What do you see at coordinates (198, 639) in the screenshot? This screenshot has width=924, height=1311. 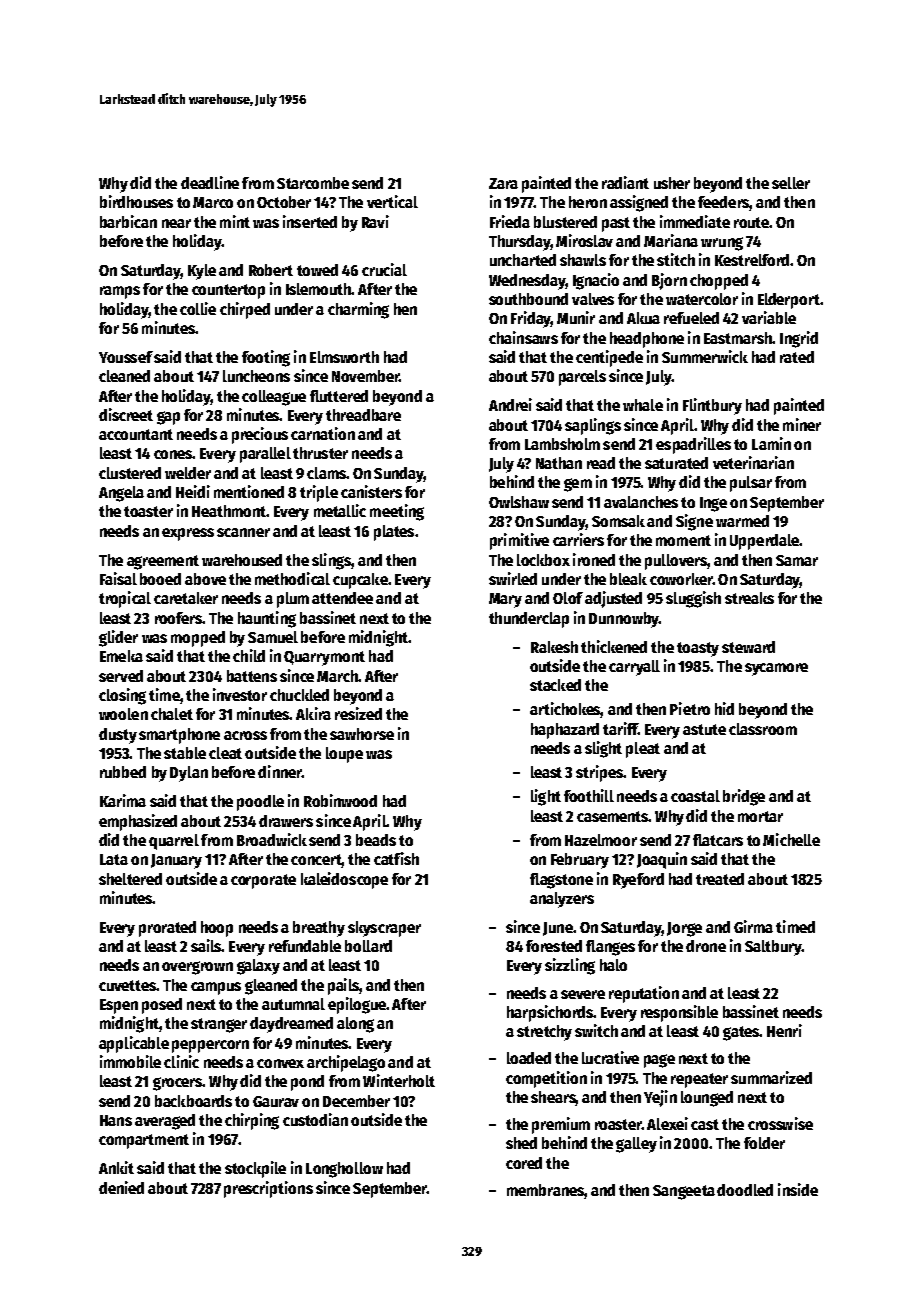 I see `mopped` at bounding box center [198, 639].
